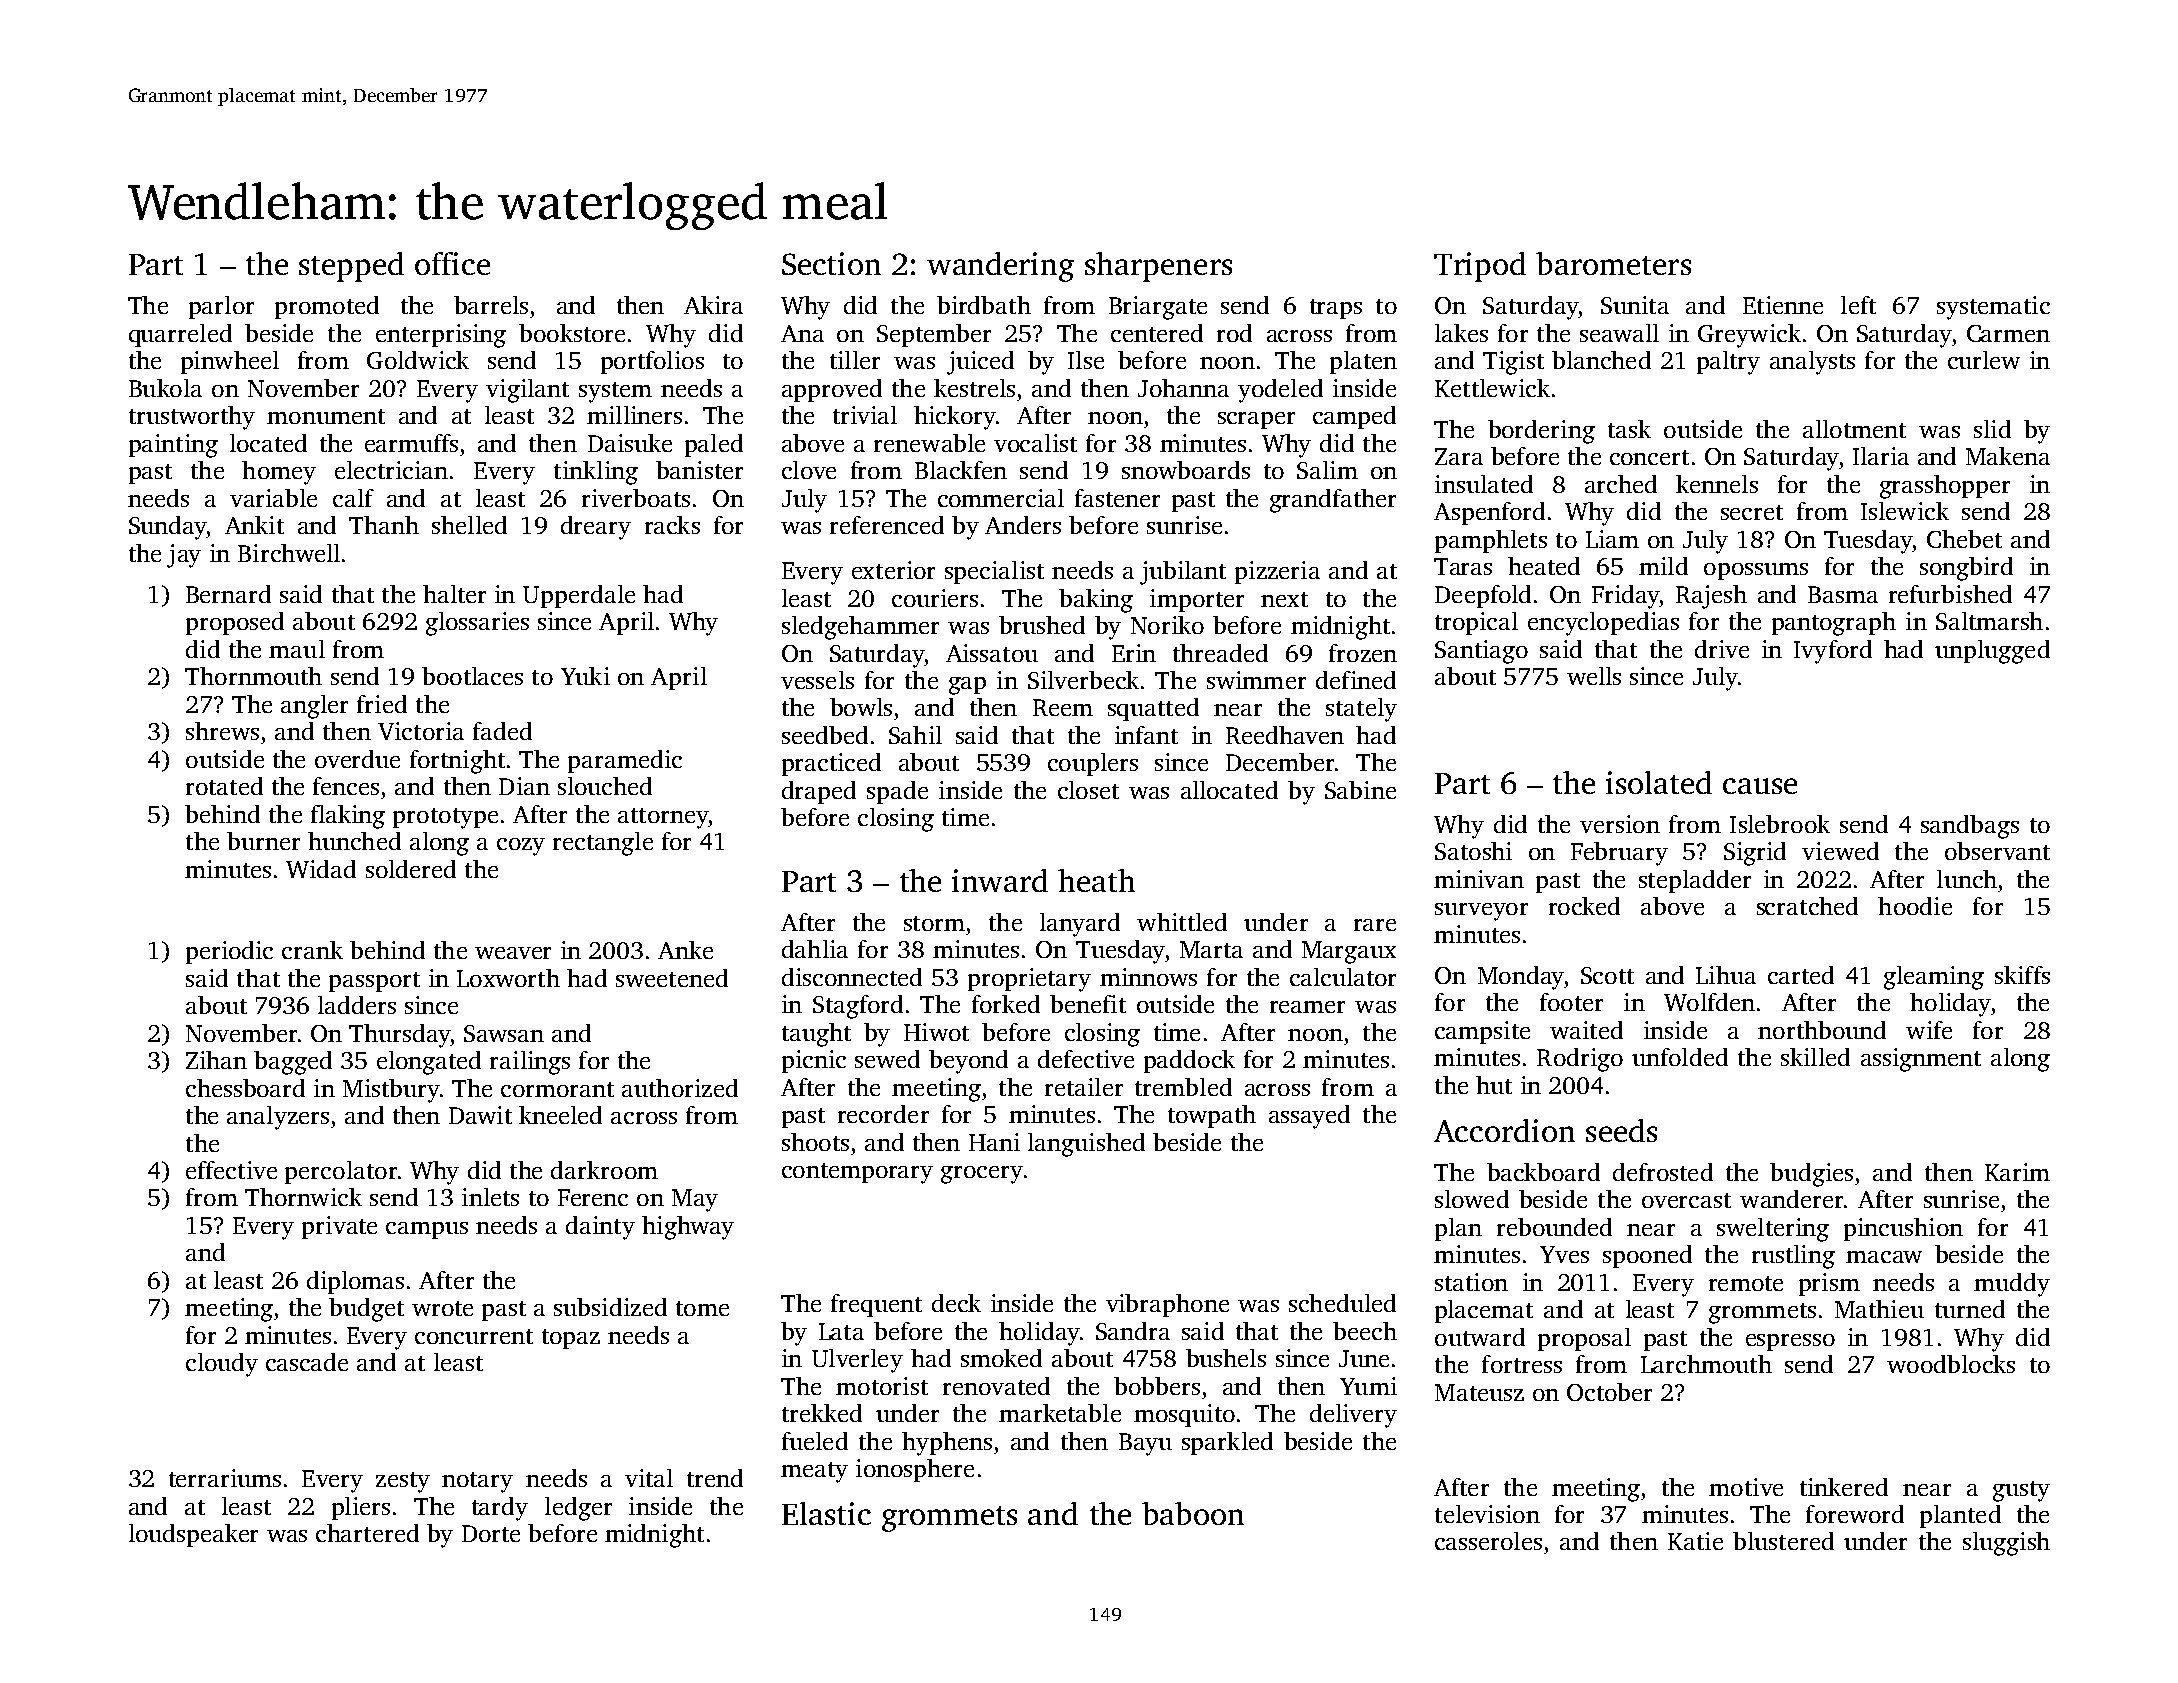 The image size is (2178, 1683). I want to click on Yuki, so click(585, 676).
